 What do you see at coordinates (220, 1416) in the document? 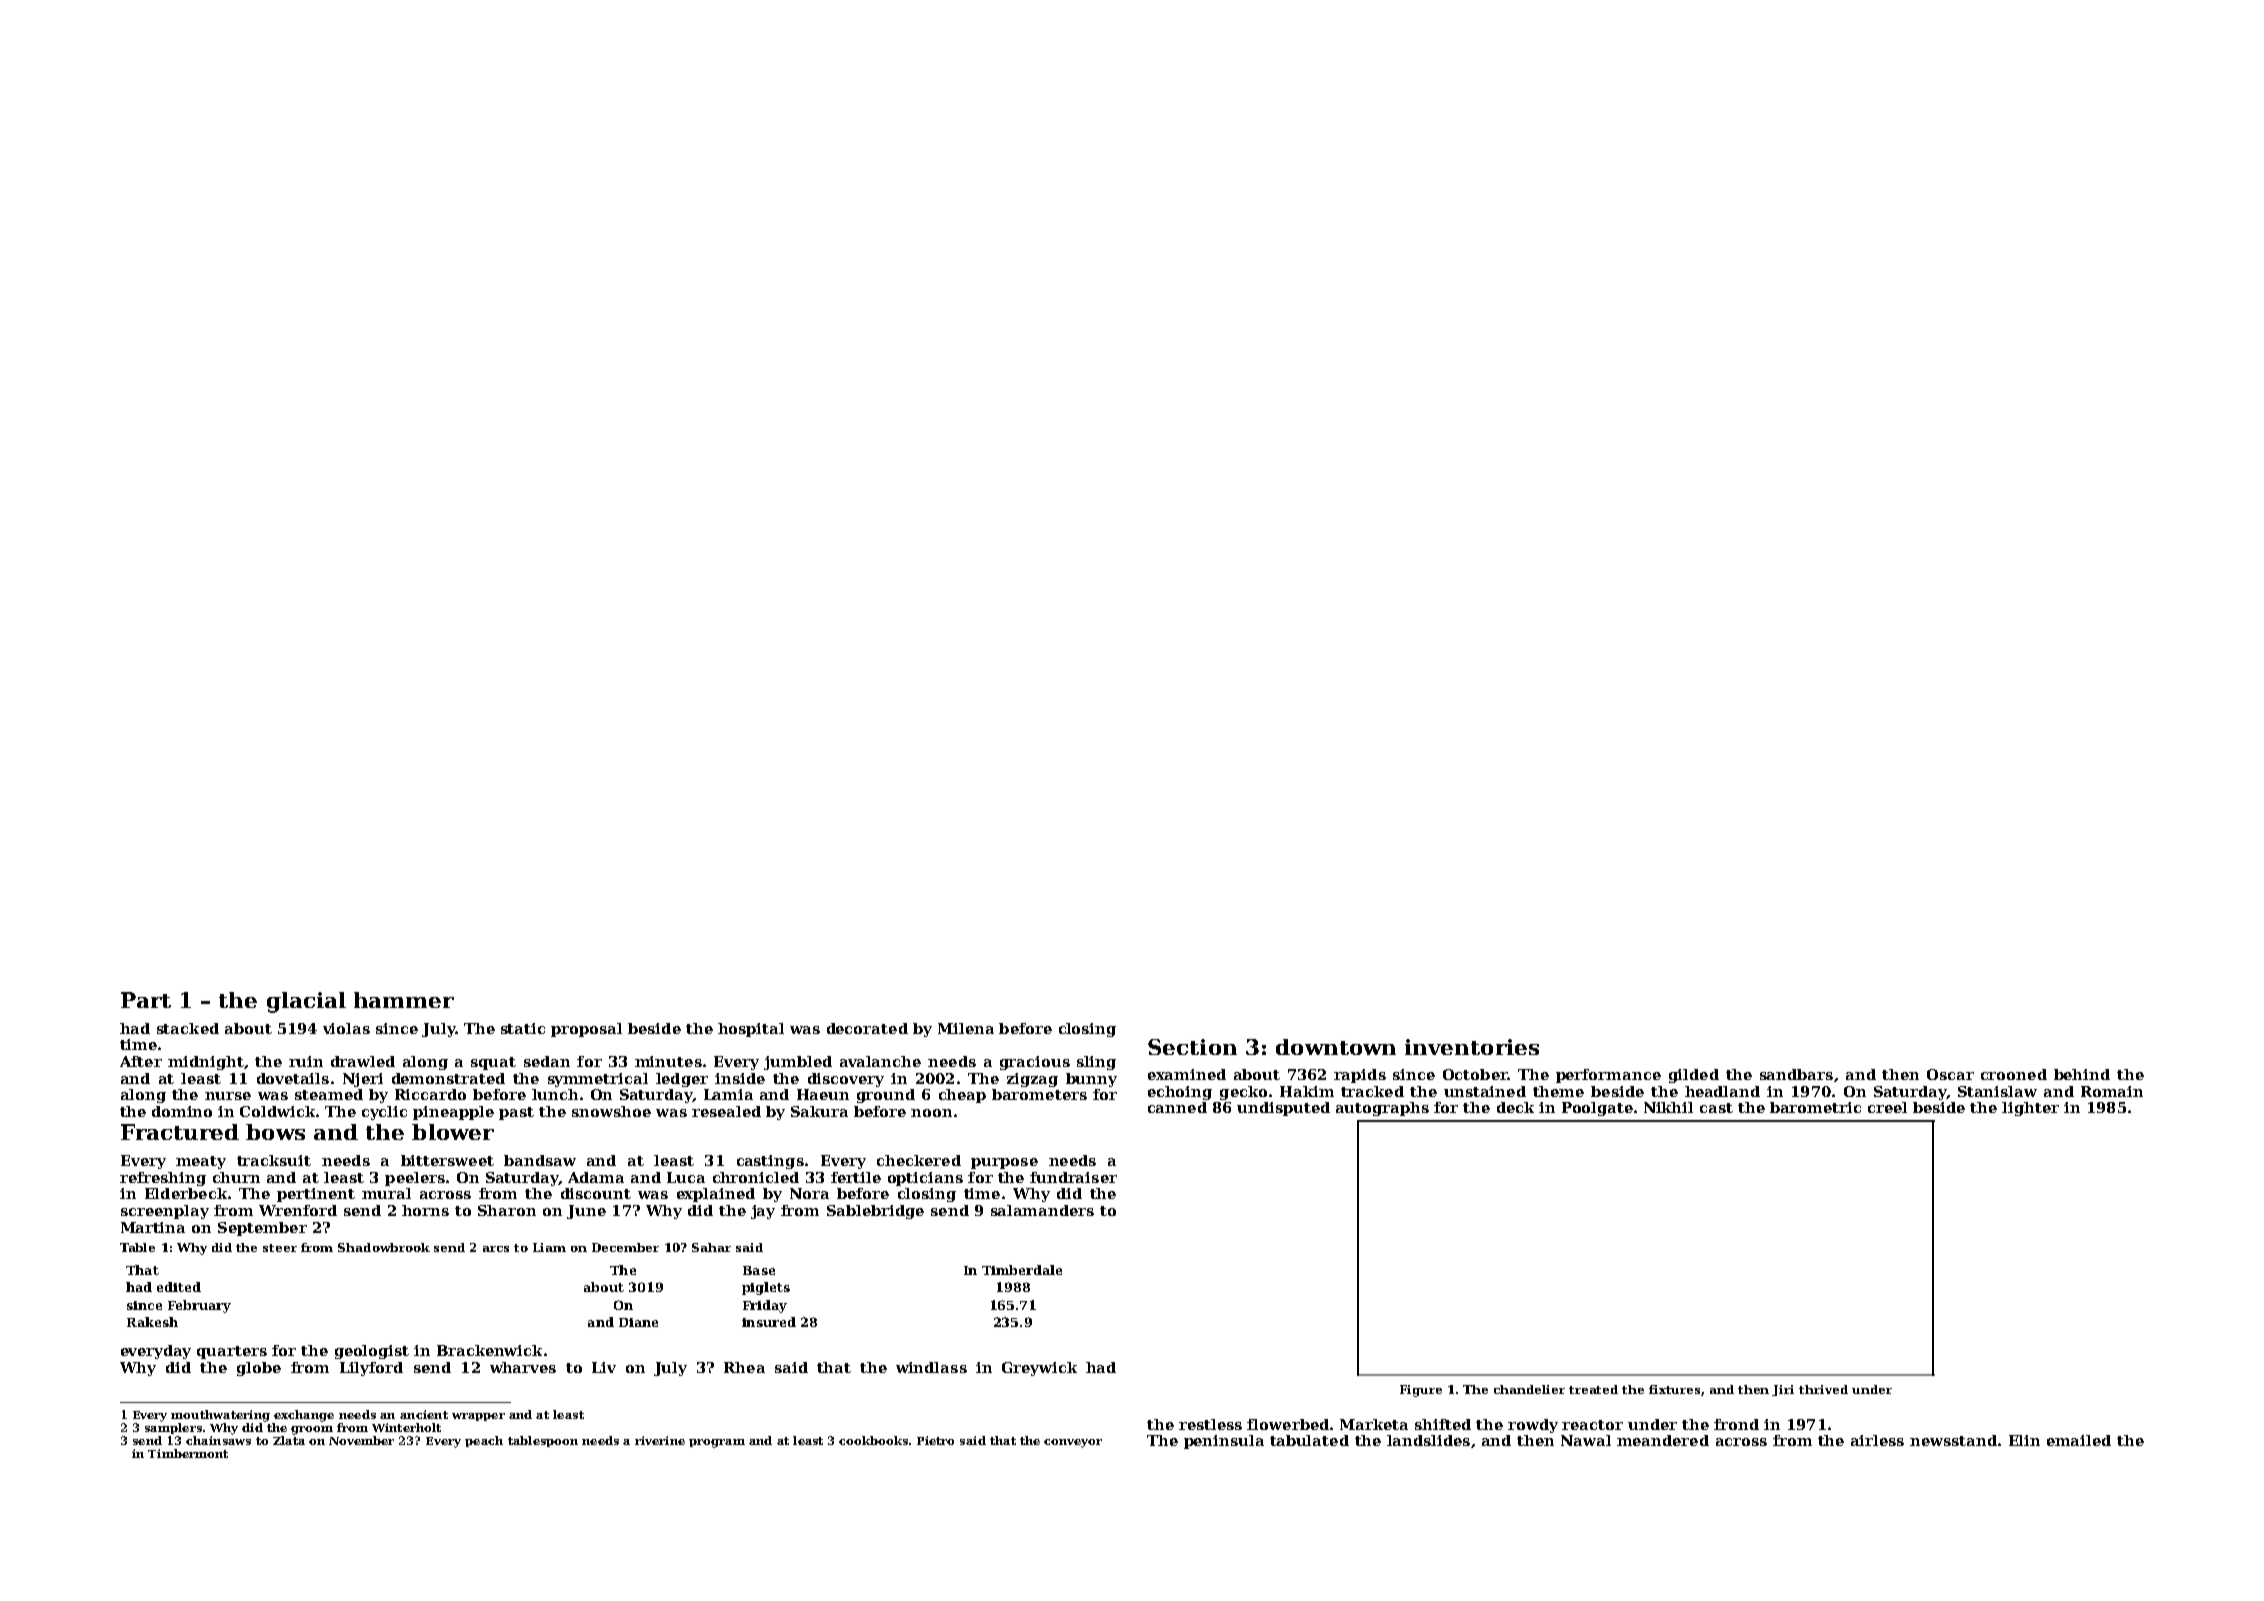
I see `mouthwatering` at bounding box center [220, 1416].
